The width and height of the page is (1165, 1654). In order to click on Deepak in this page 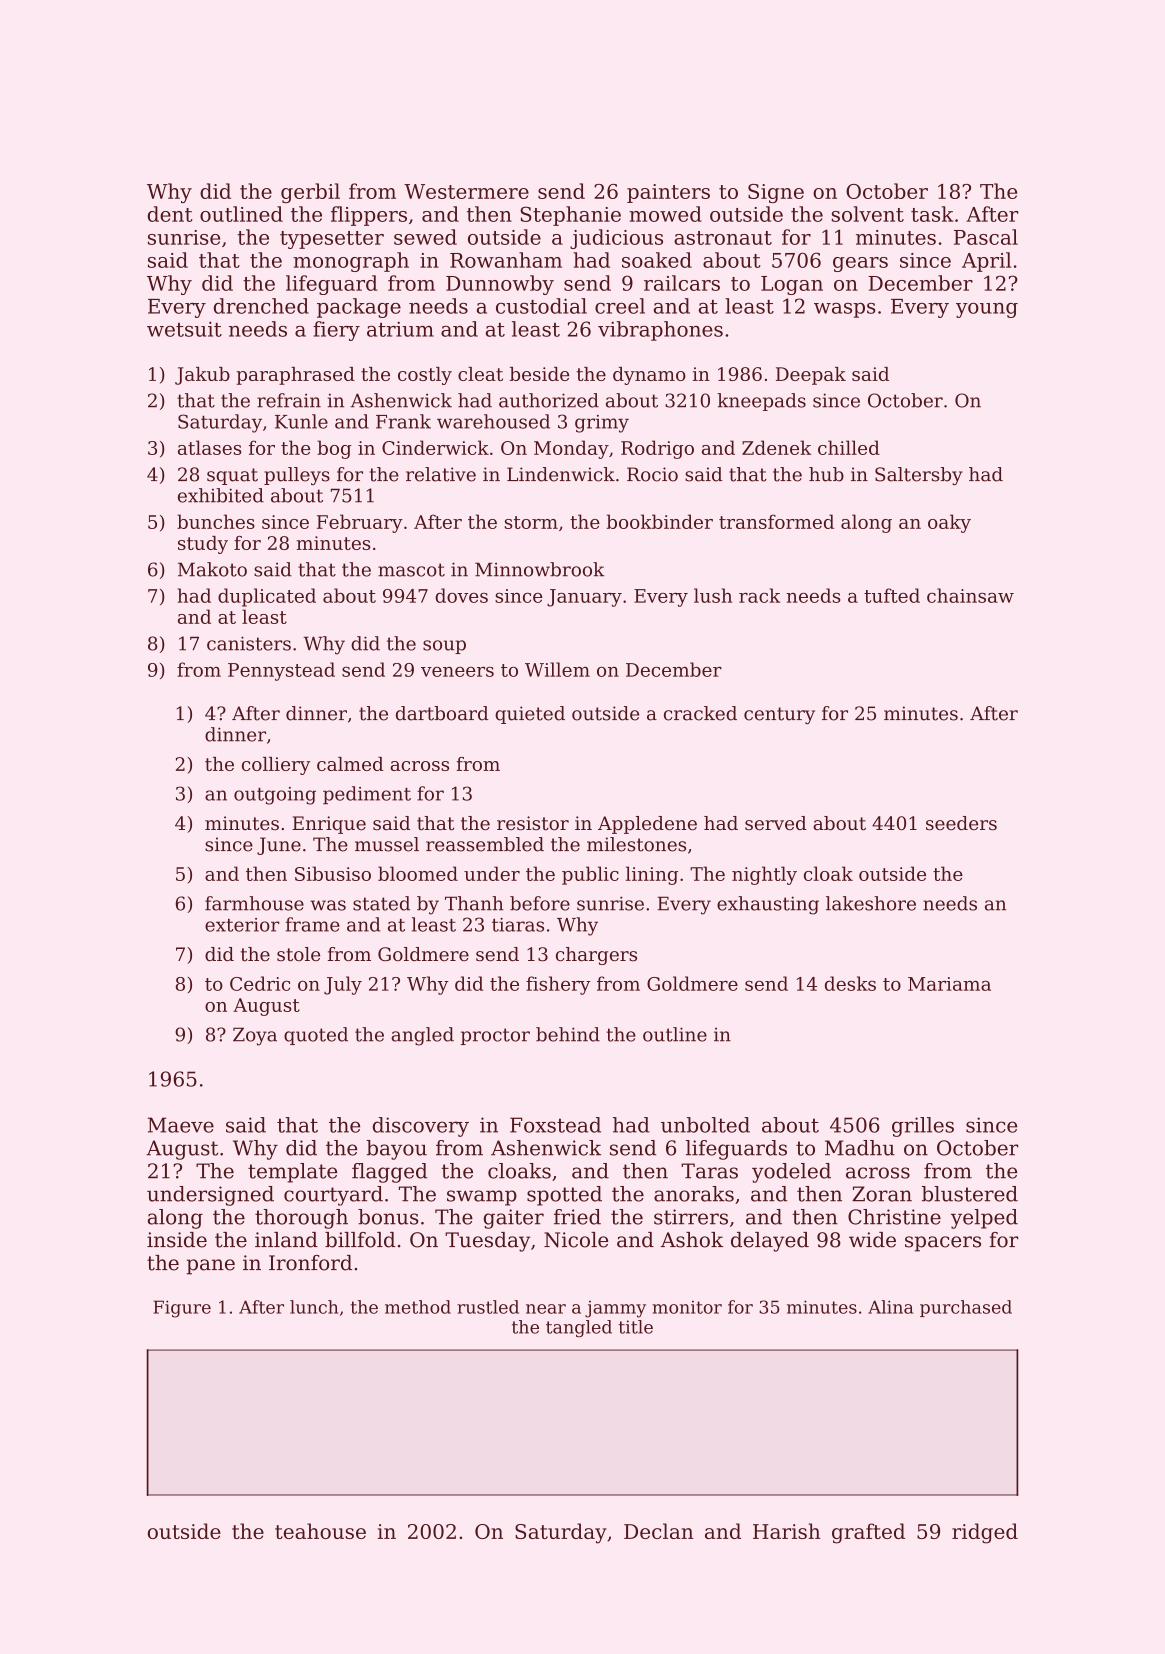, I will do `click(811, 376)`.
